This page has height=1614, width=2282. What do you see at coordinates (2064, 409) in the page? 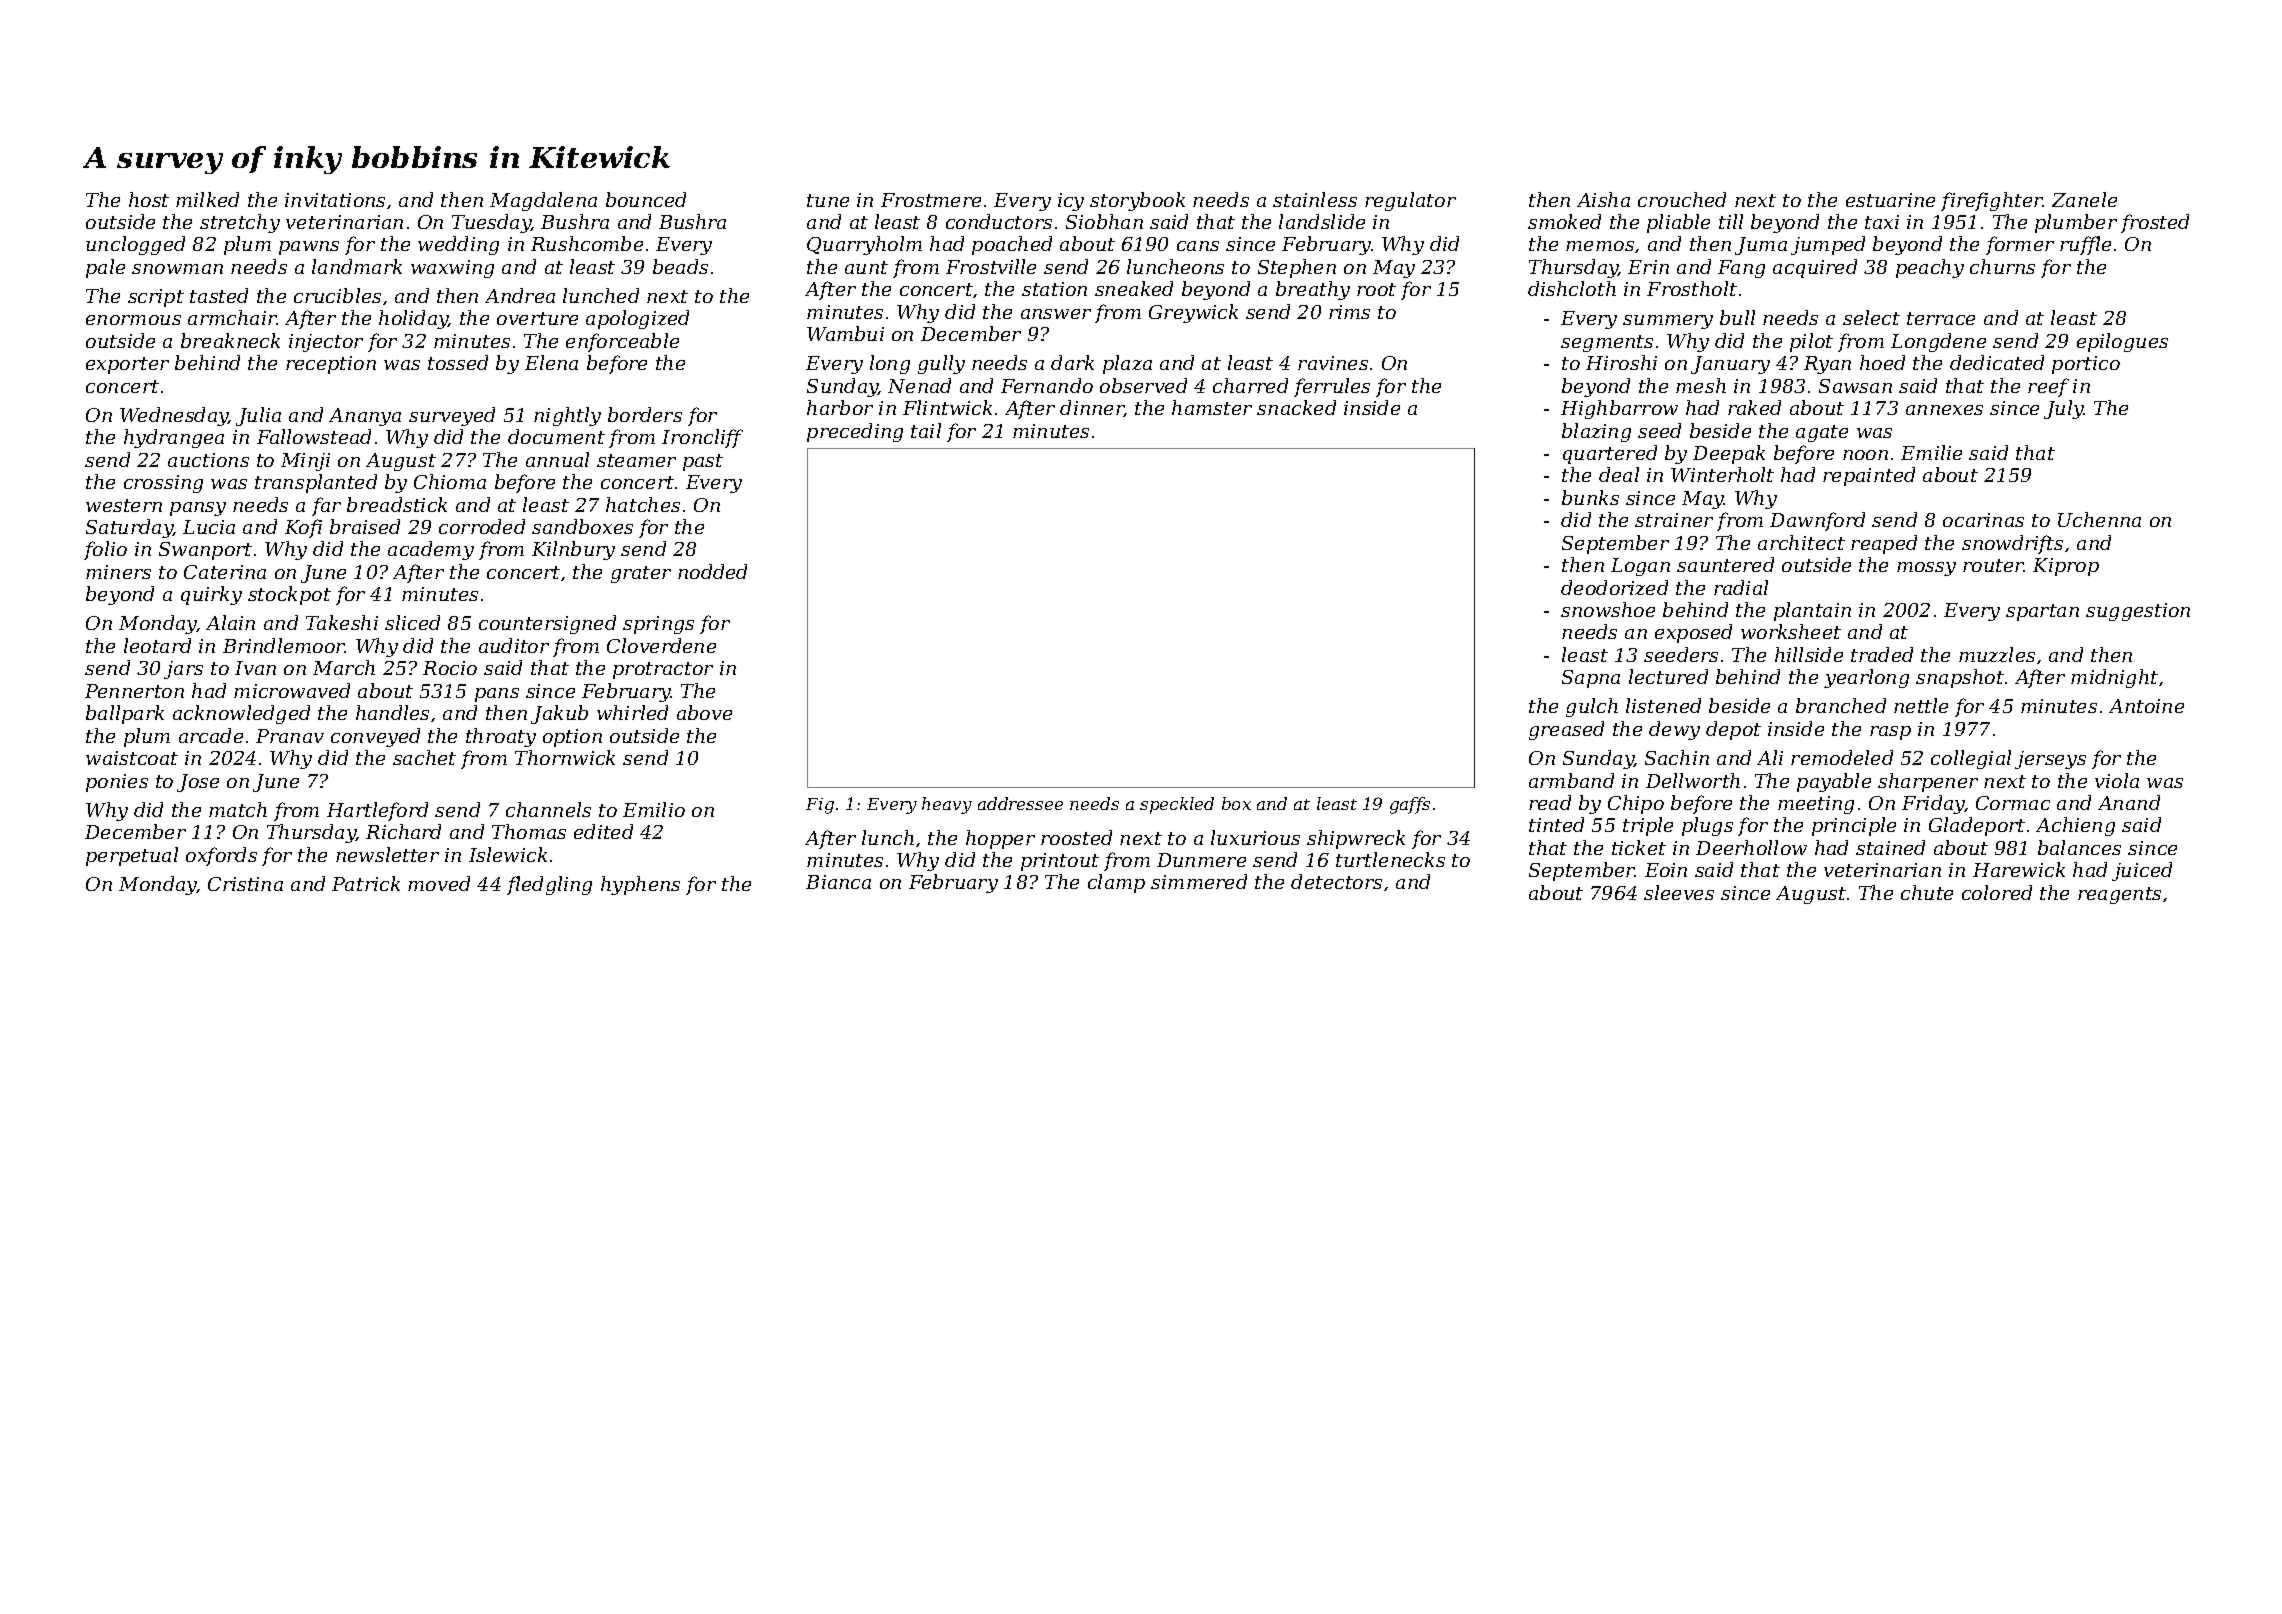
I see `July` at bounding box center [2064, 409].
